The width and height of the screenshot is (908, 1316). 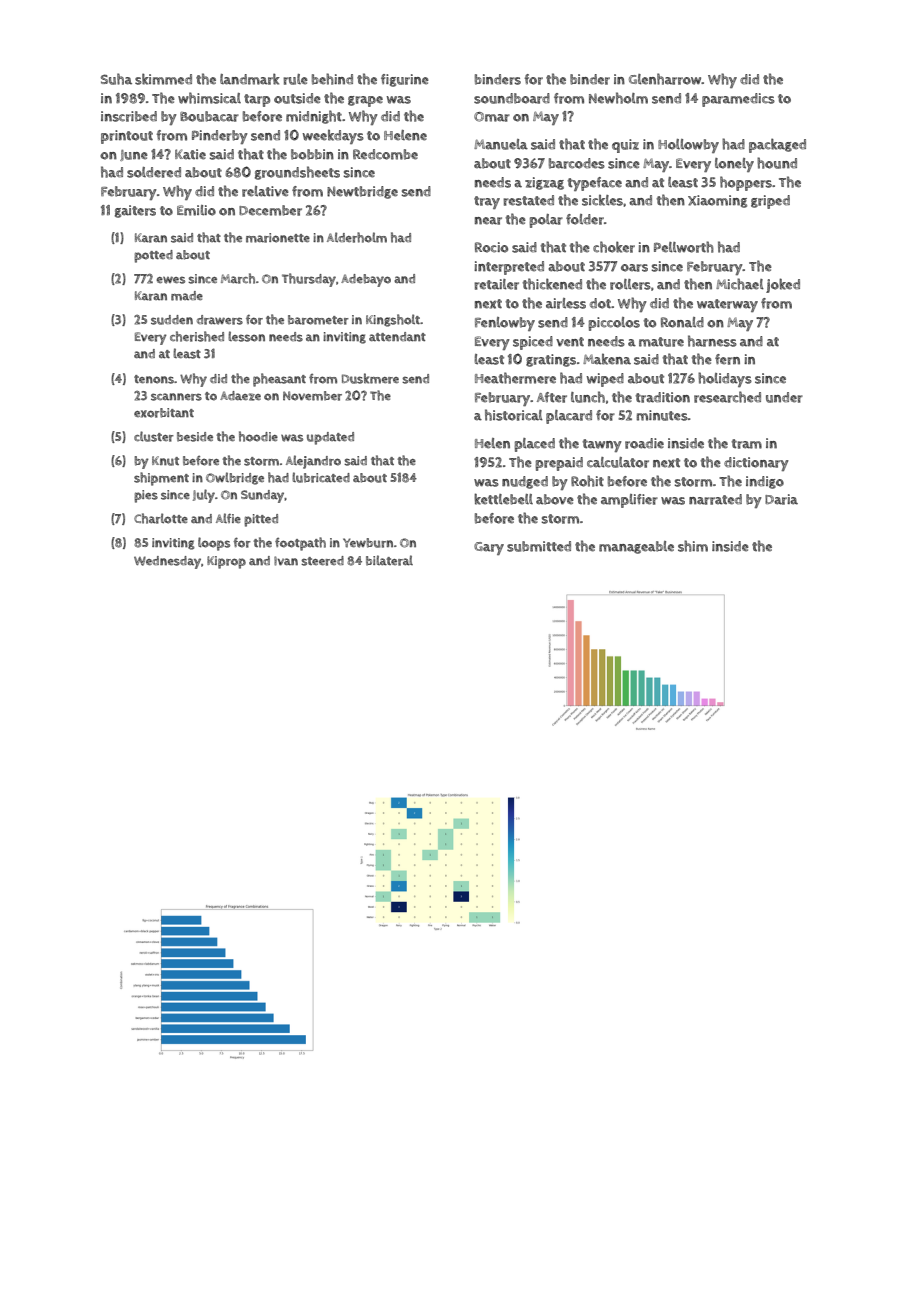 What do you see at coordinates (161, 479) in the screenshot?
I see `shipment` at bounding box center [161, 479].
